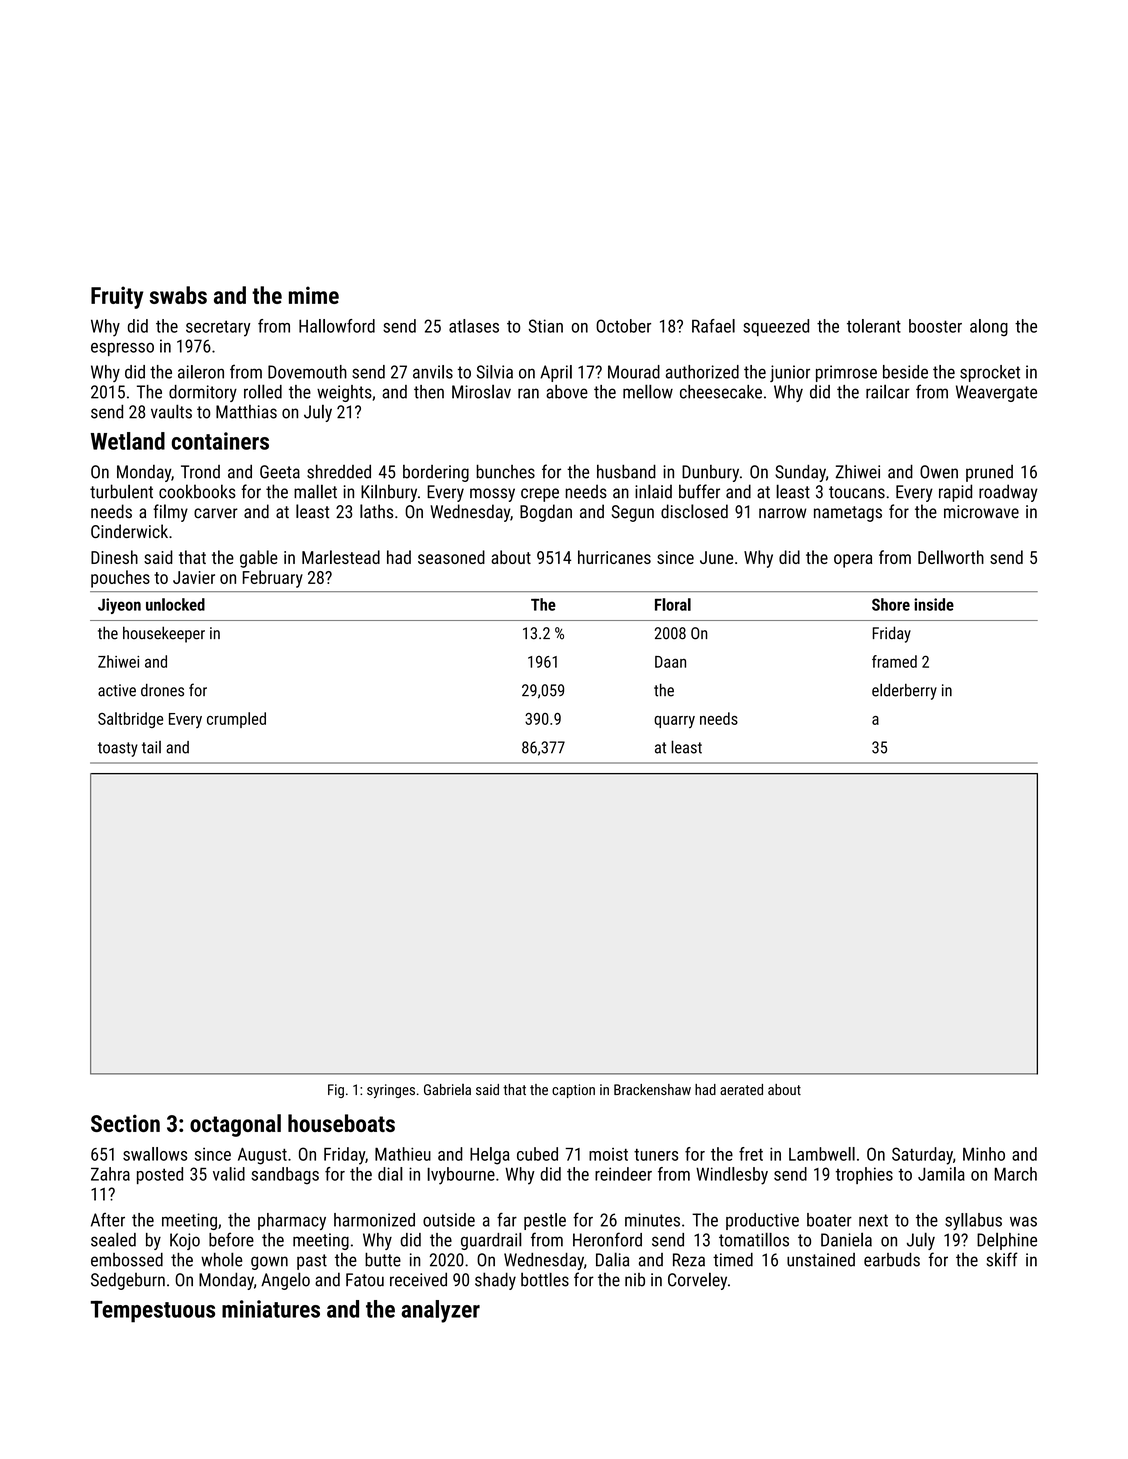 The height and width of the document is (1459, 1128). What do you see at coordinates (873, 1220) in the document?
I see `next` at bounding box center [873, 1220].
